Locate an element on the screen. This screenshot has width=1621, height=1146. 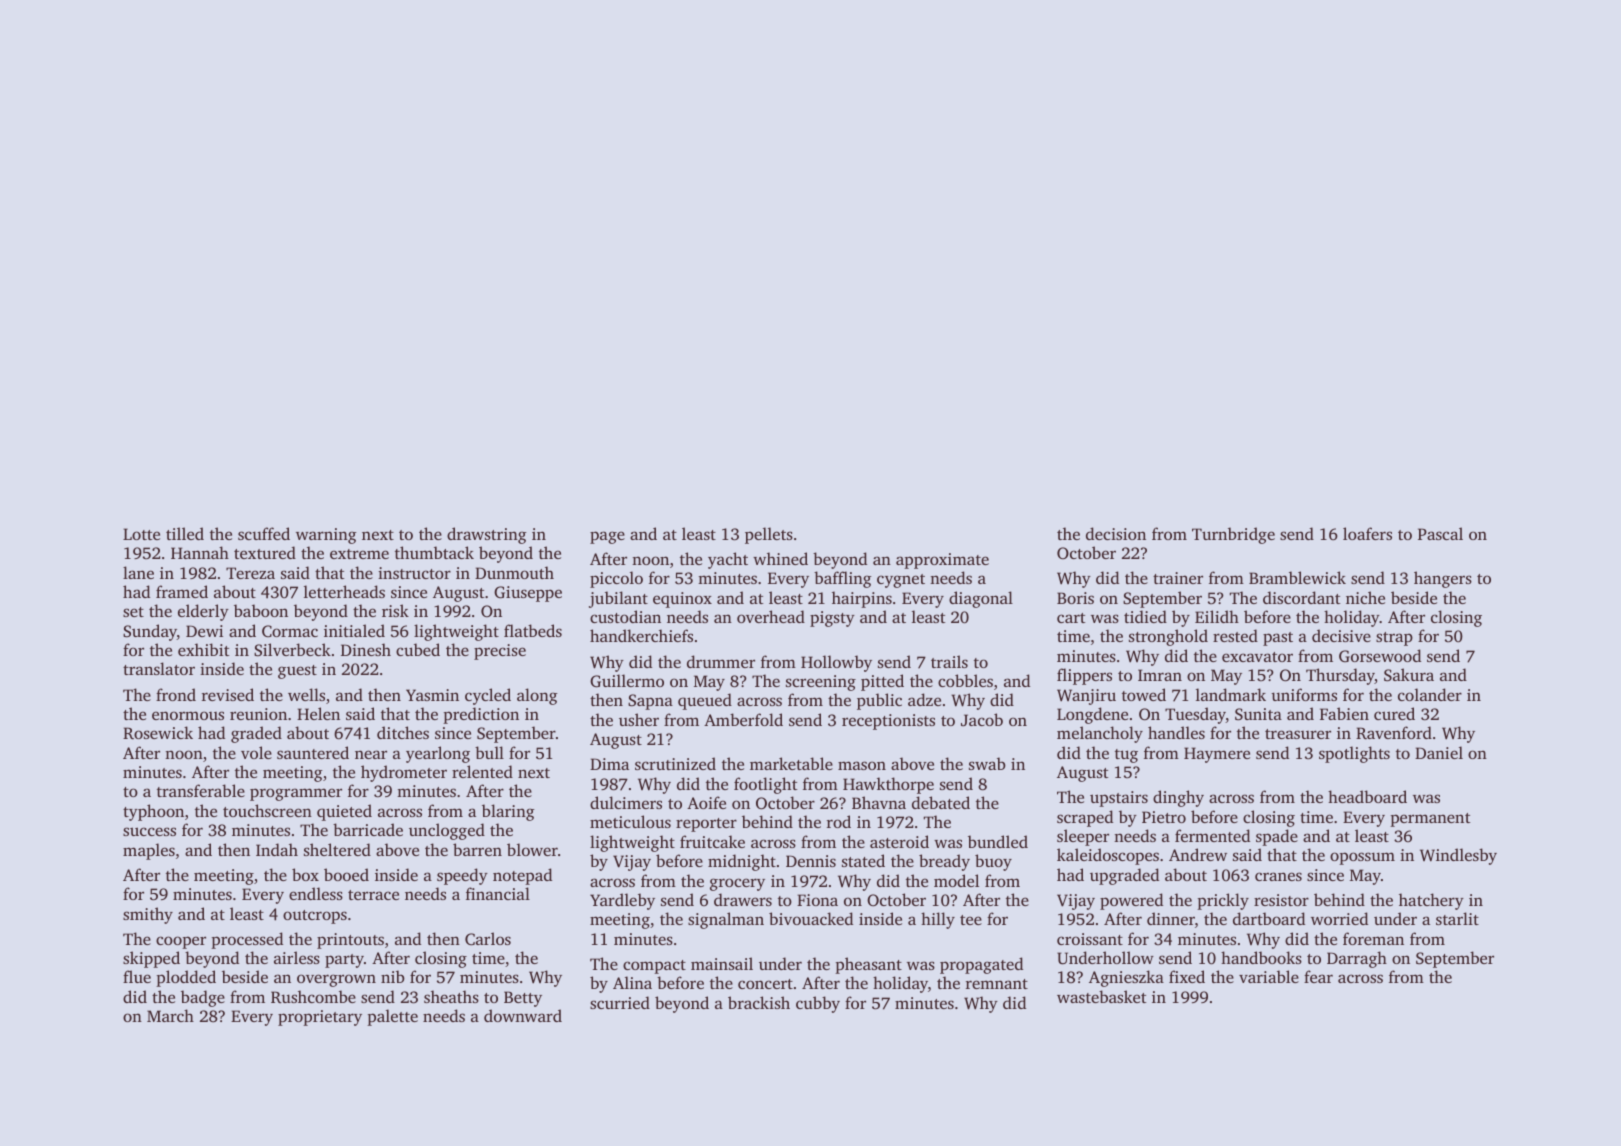
hangers is located at coordinates (1443, 579).
